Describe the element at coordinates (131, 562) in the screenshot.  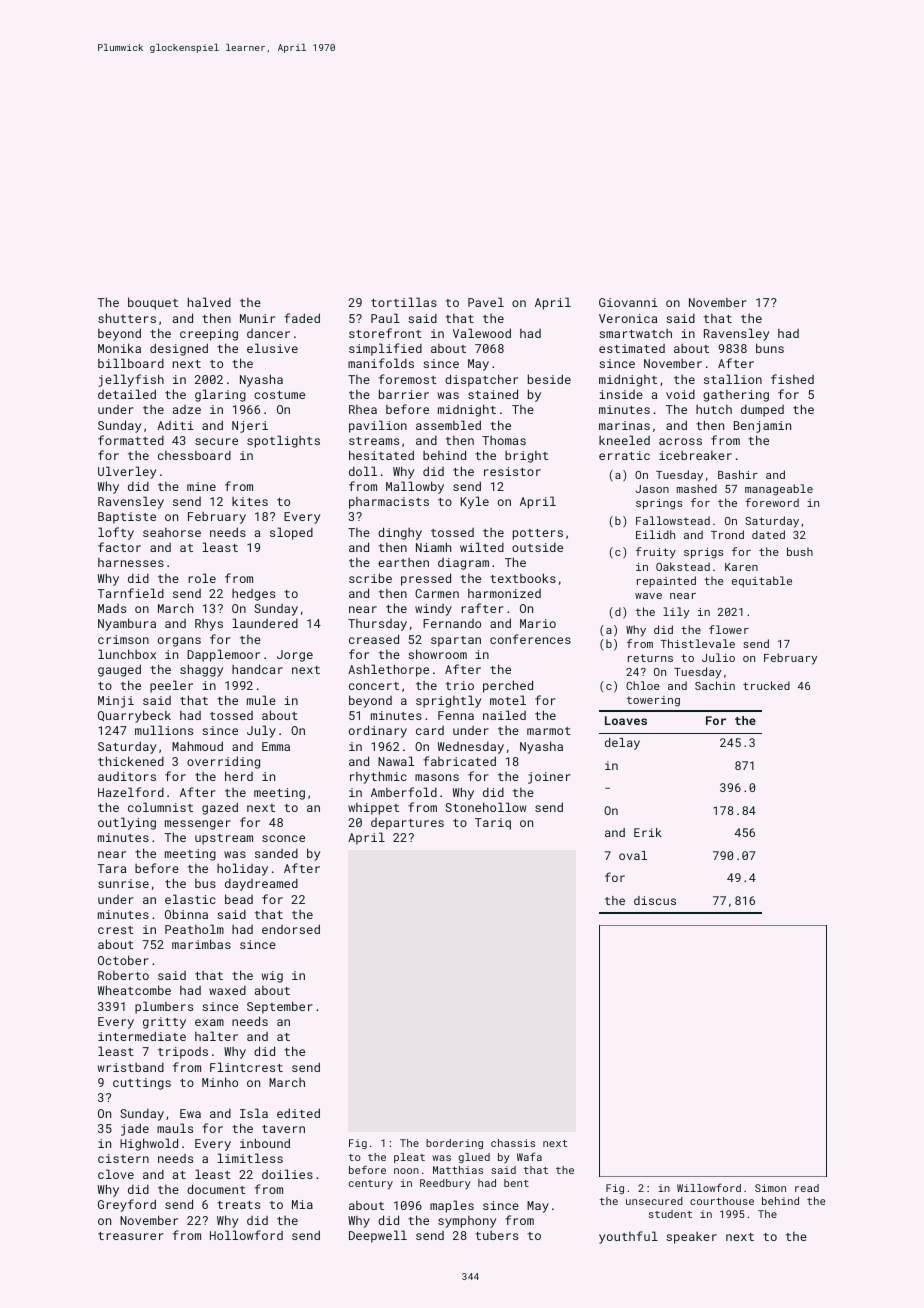
I see `harnesses` at that location.
